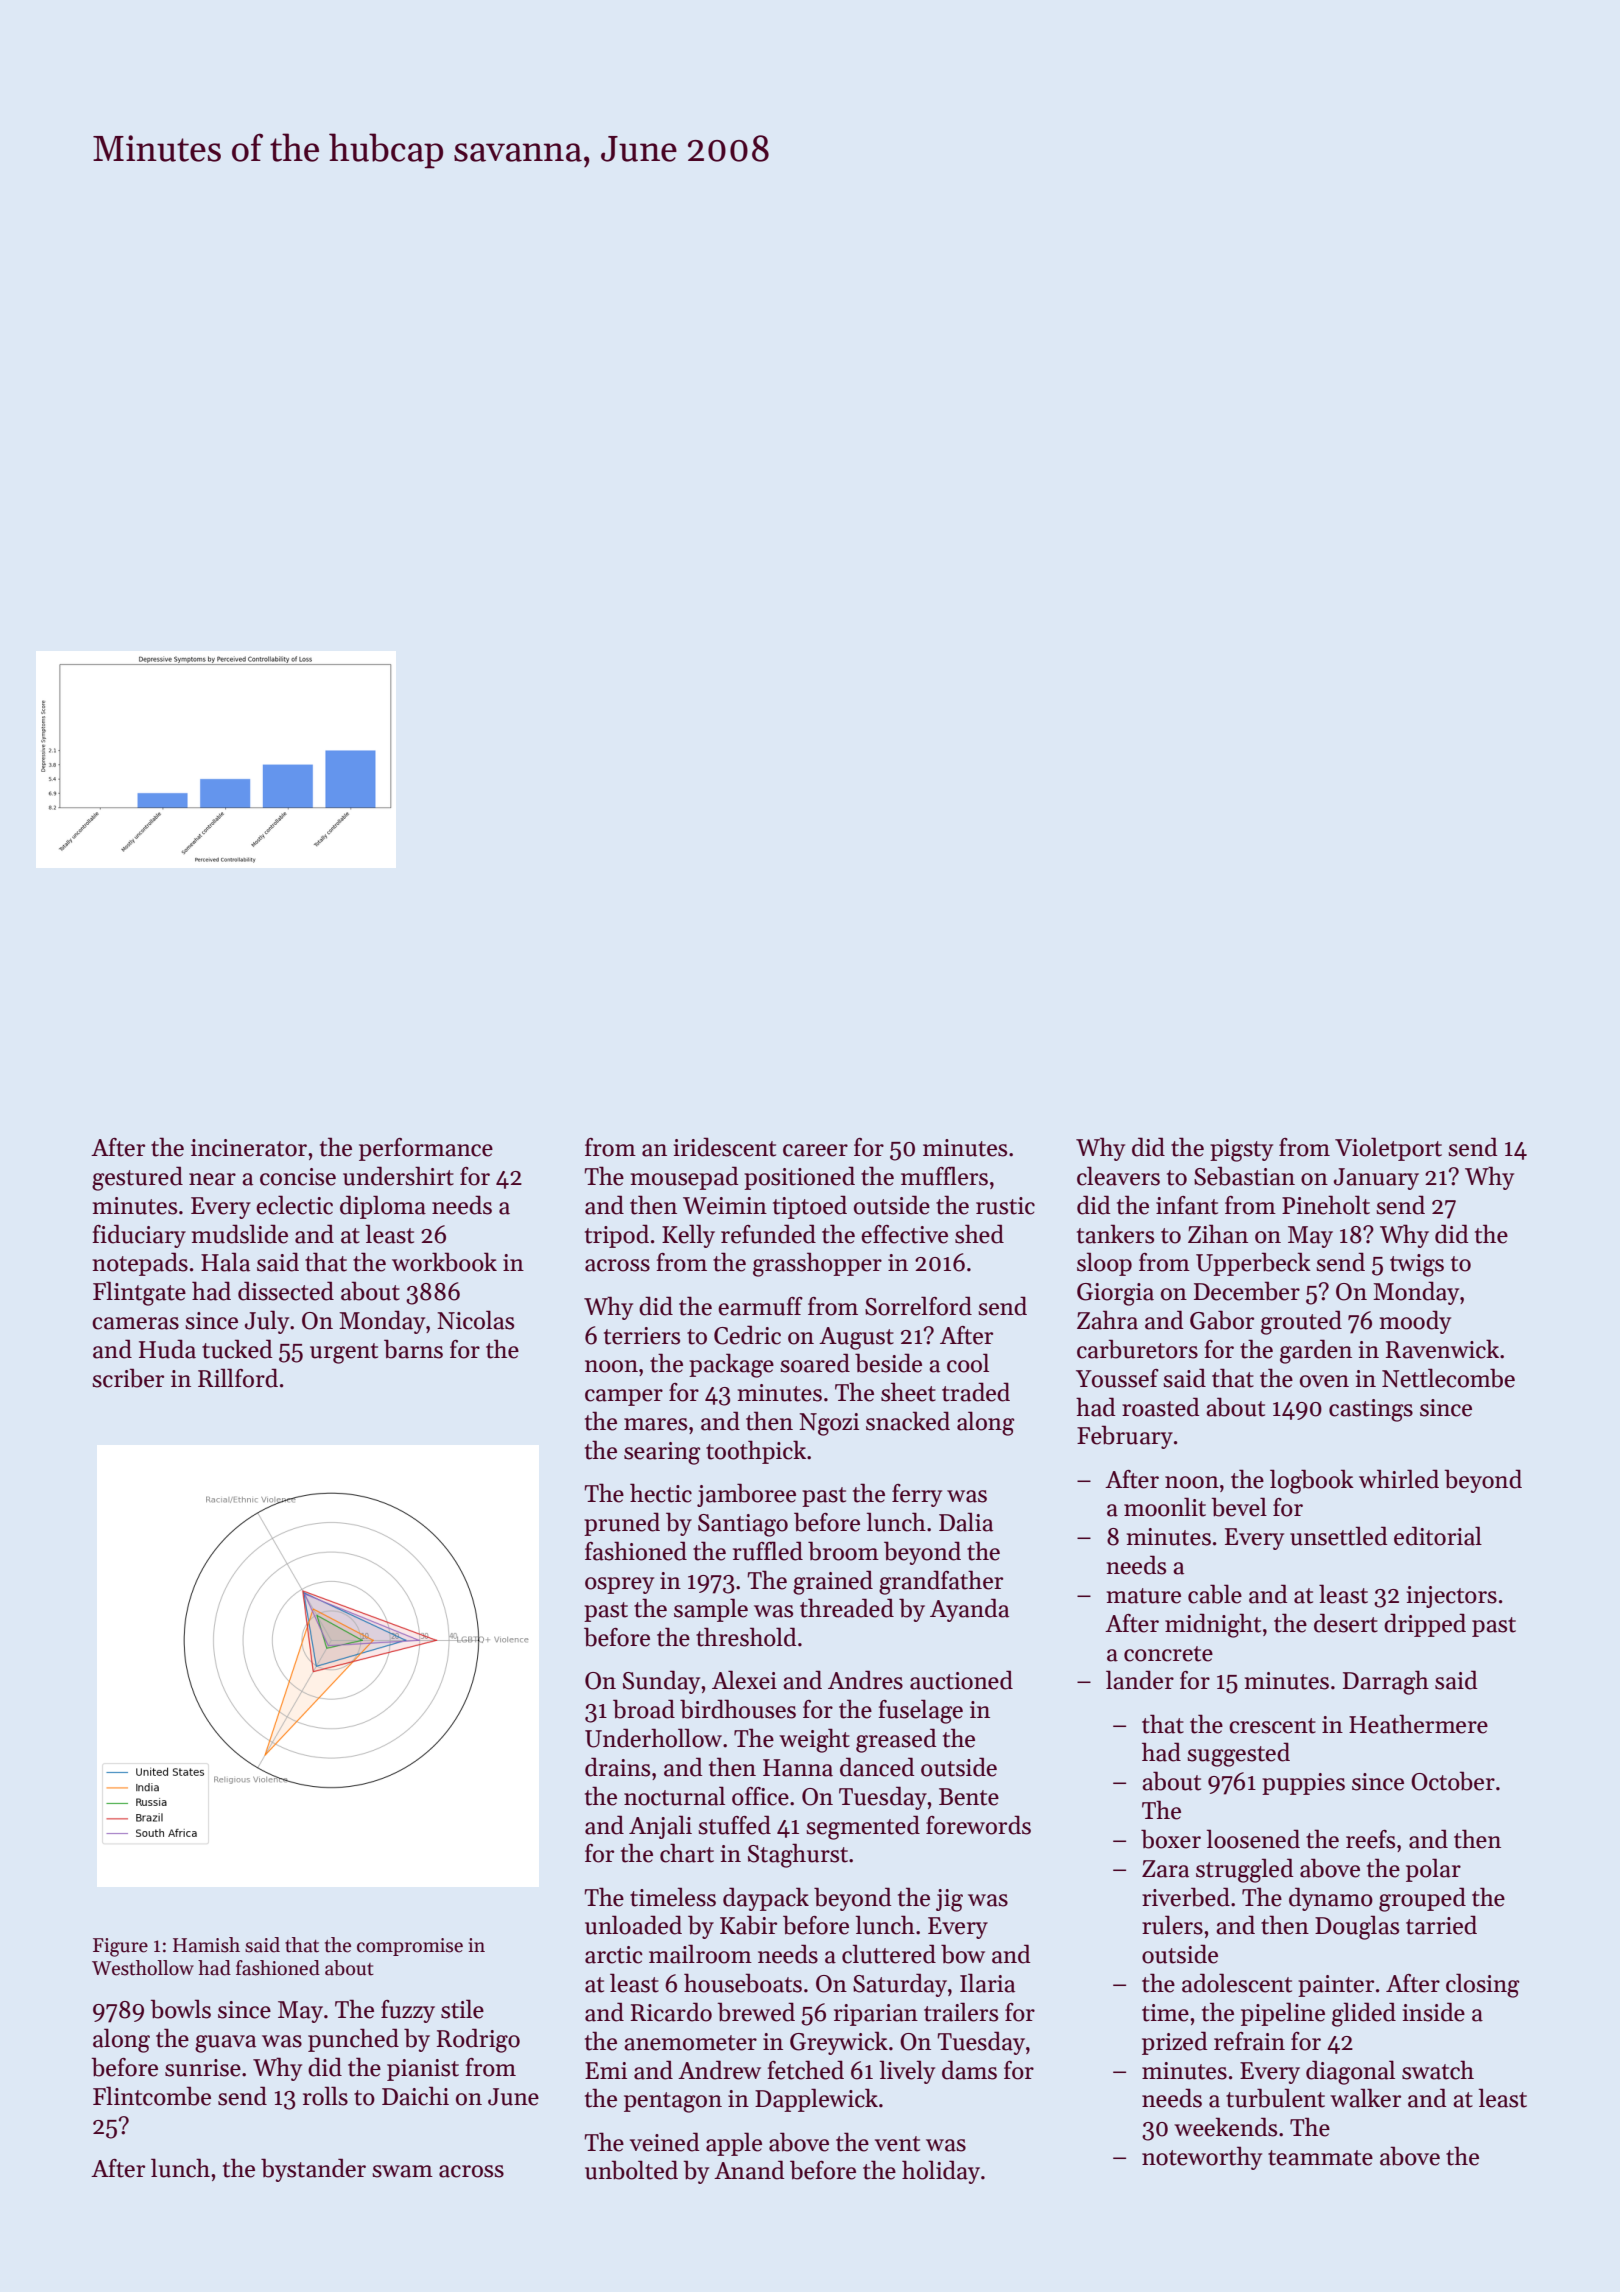 Image resolution: width=1620 pixels, height=2292 pixels. Describe the element at coordinates (1388, 1149) in the screenshot. I see `Violetport` at that location.
